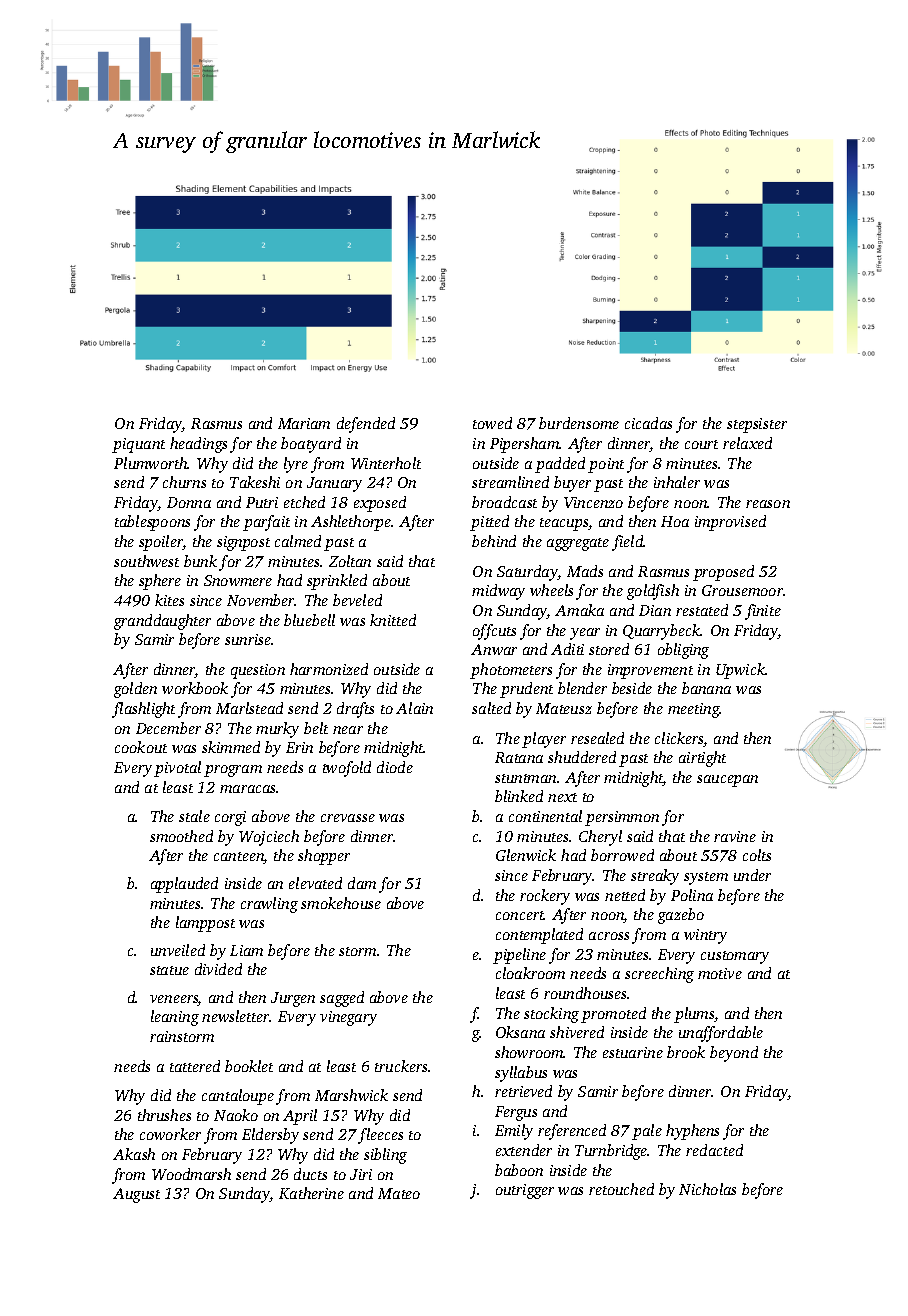 The width and height of the screenshot is (908, 1316). Describe the element at coordinates (730, 523) in the screenshot. I see `improvised` at that location.
